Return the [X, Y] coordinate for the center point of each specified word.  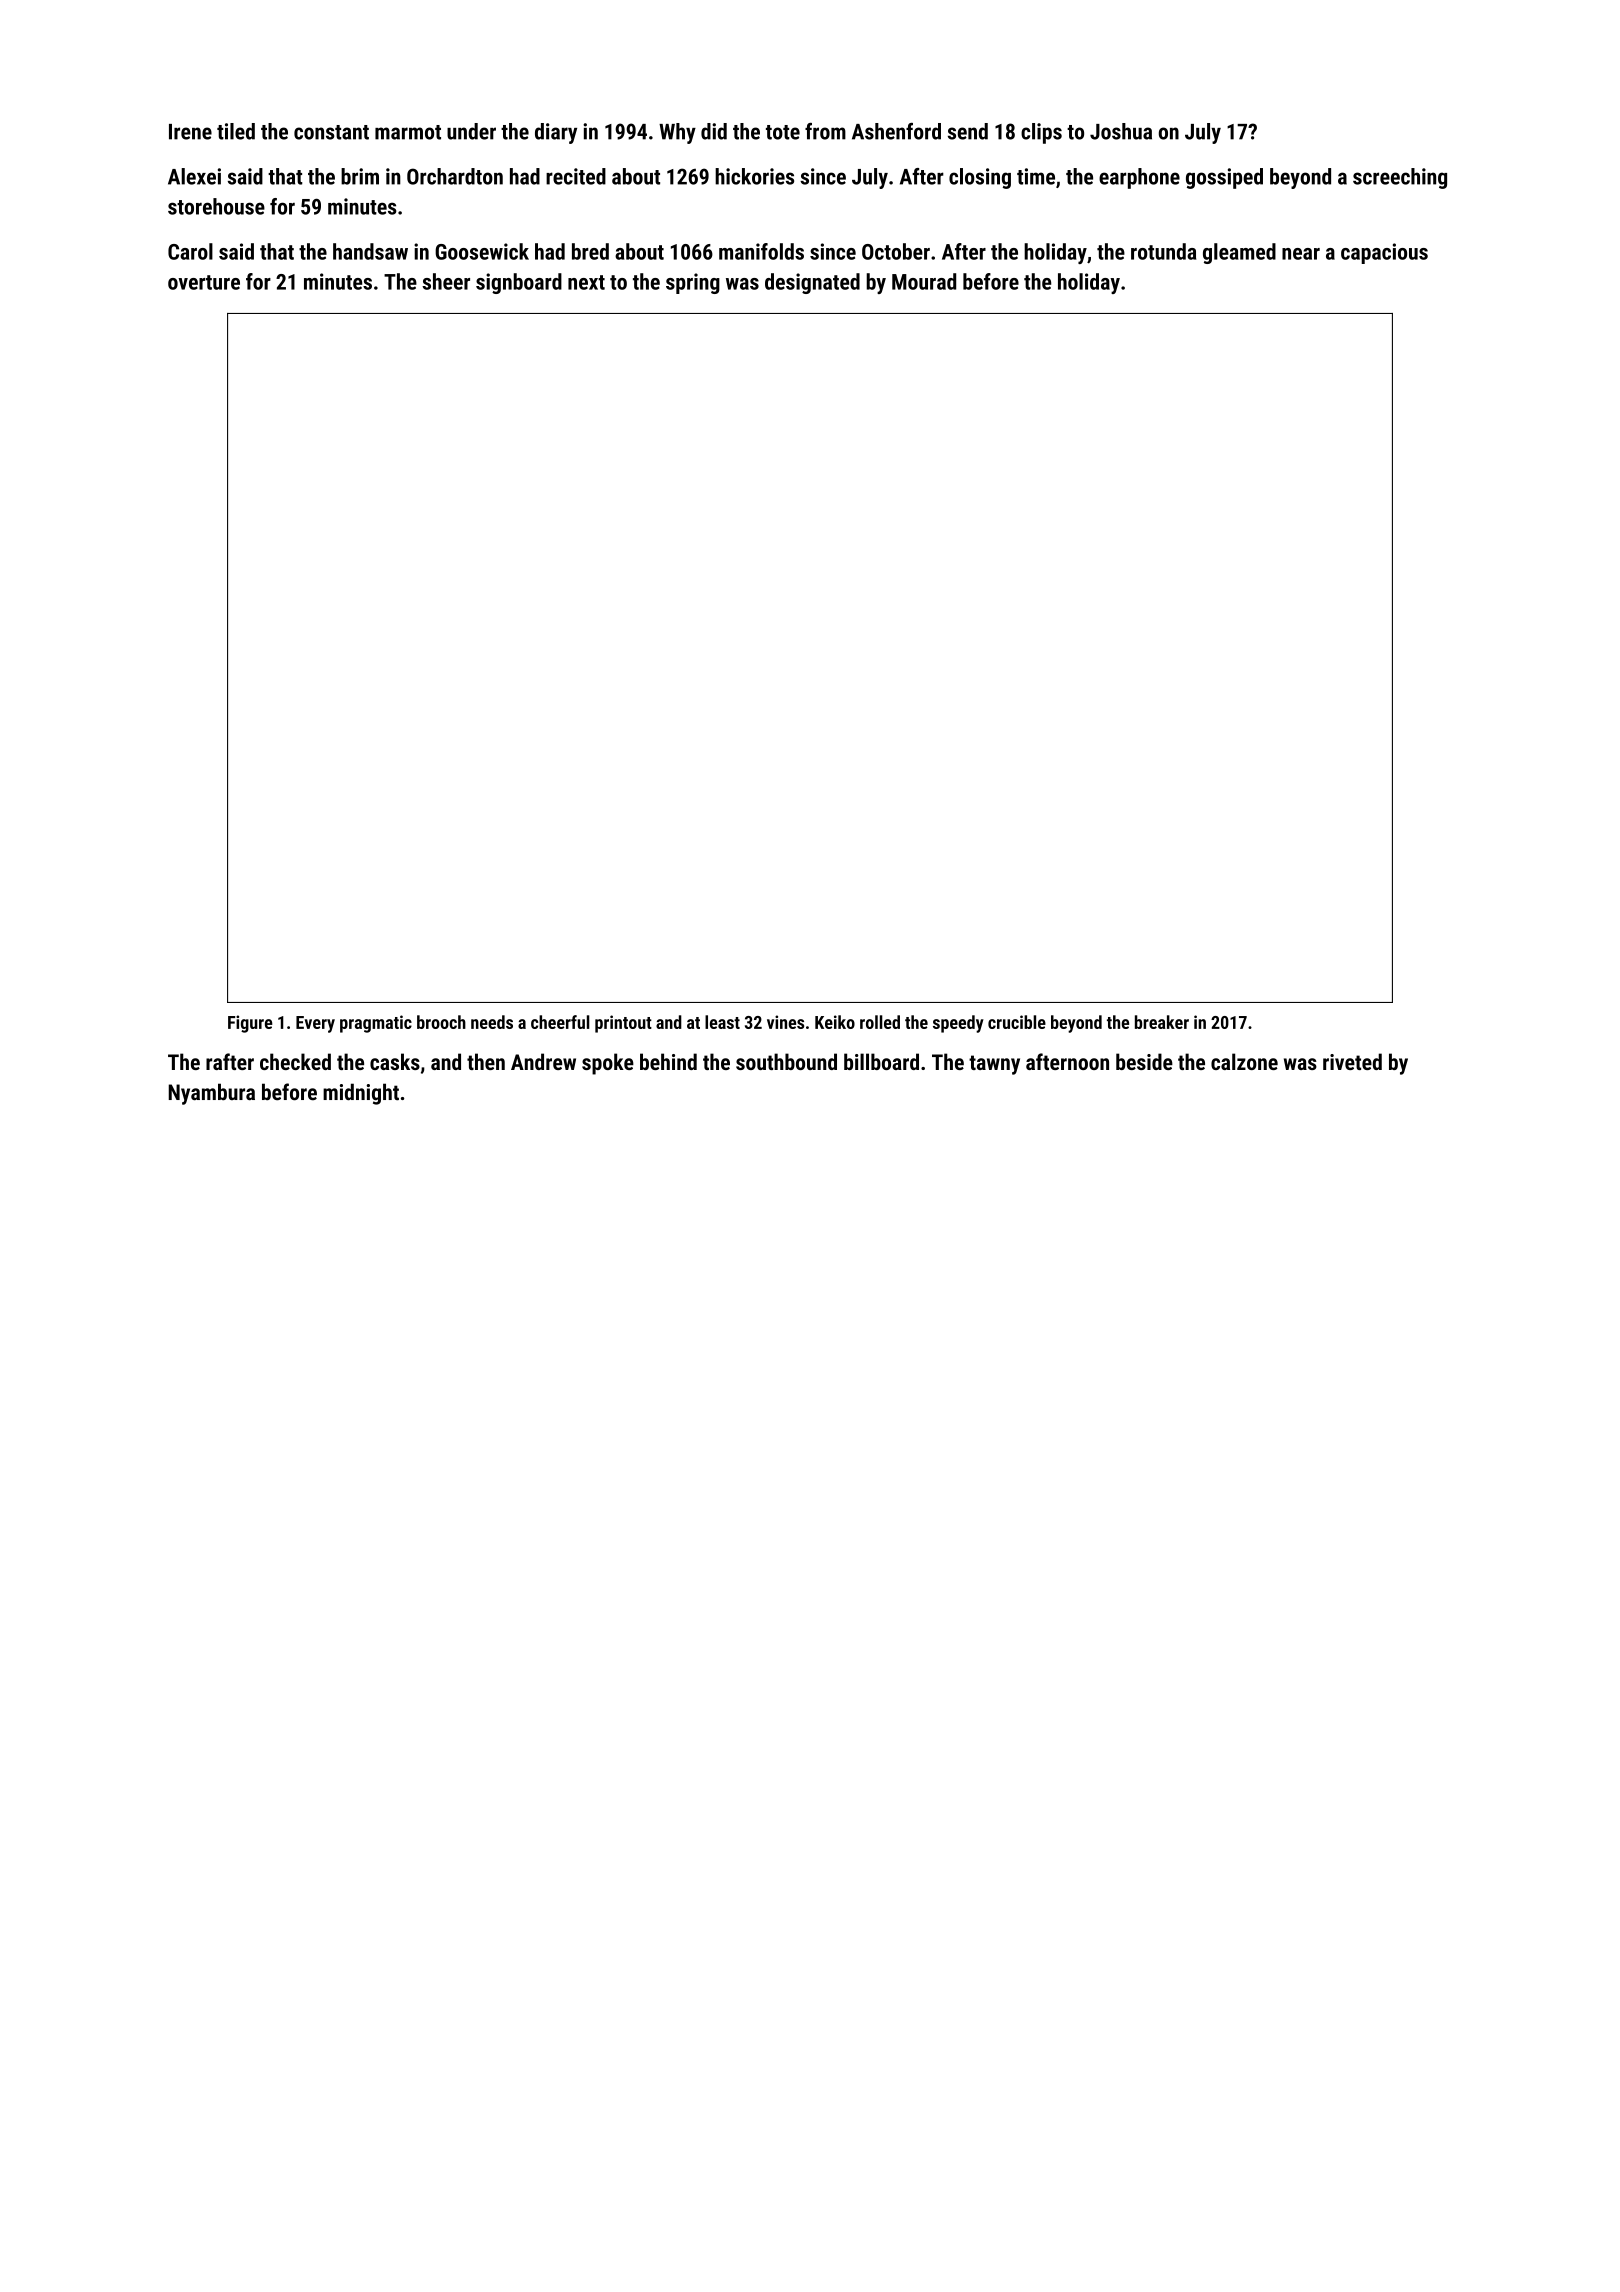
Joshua [1121, 131]
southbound [786, 1061]
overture [204, 282]
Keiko [835, 1022]
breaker [1162, 1022]
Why [677, 133]
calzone [1244, 1061]
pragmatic [376, 1024]
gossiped [1224, 178]
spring [693, 283]
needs [492, 1022]
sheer [446, 281]
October [896, 251]
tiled [236, 131]
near [1301, 254]
